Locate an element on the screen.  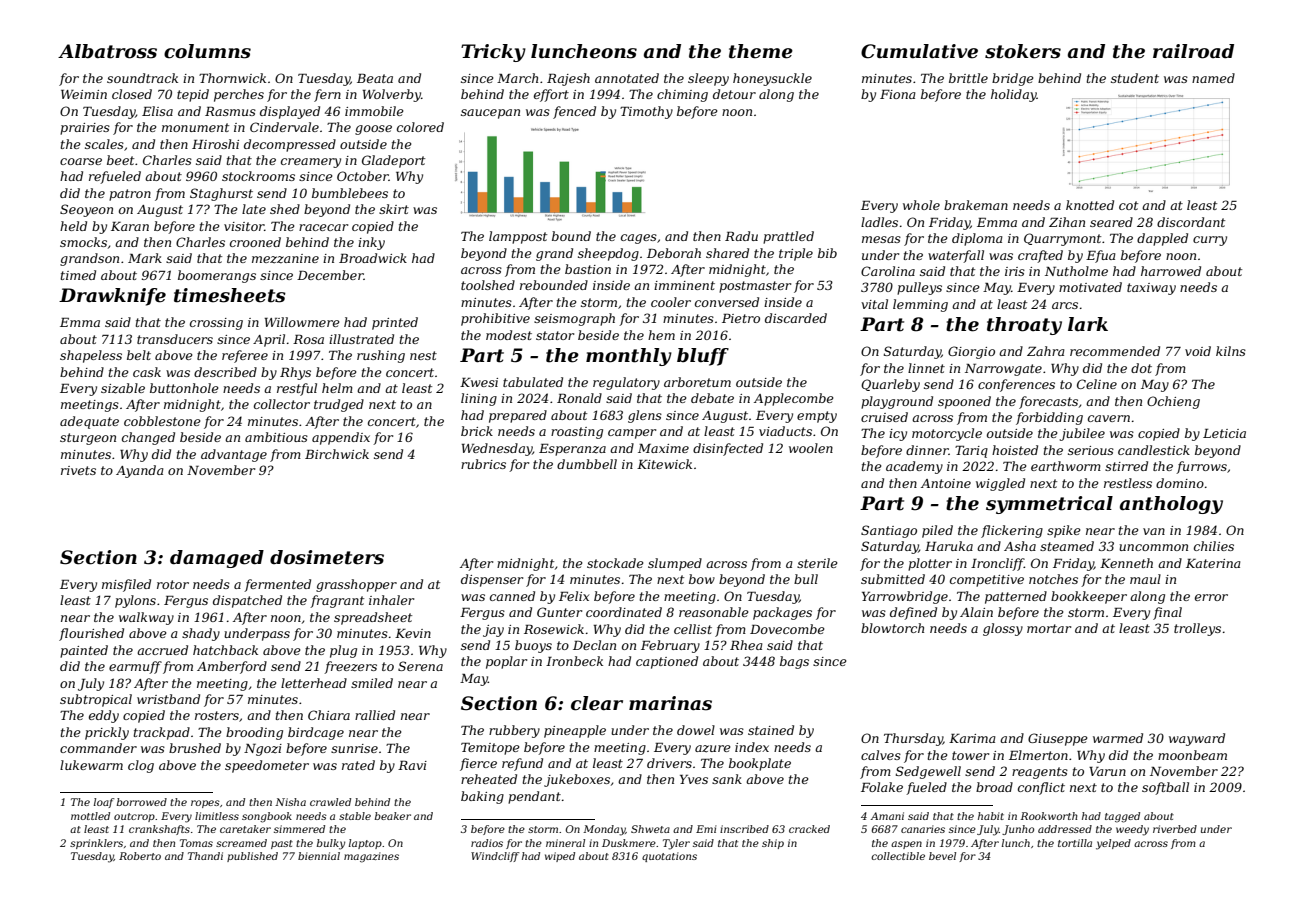
buttonhole is located at coordinates (184, 388).
